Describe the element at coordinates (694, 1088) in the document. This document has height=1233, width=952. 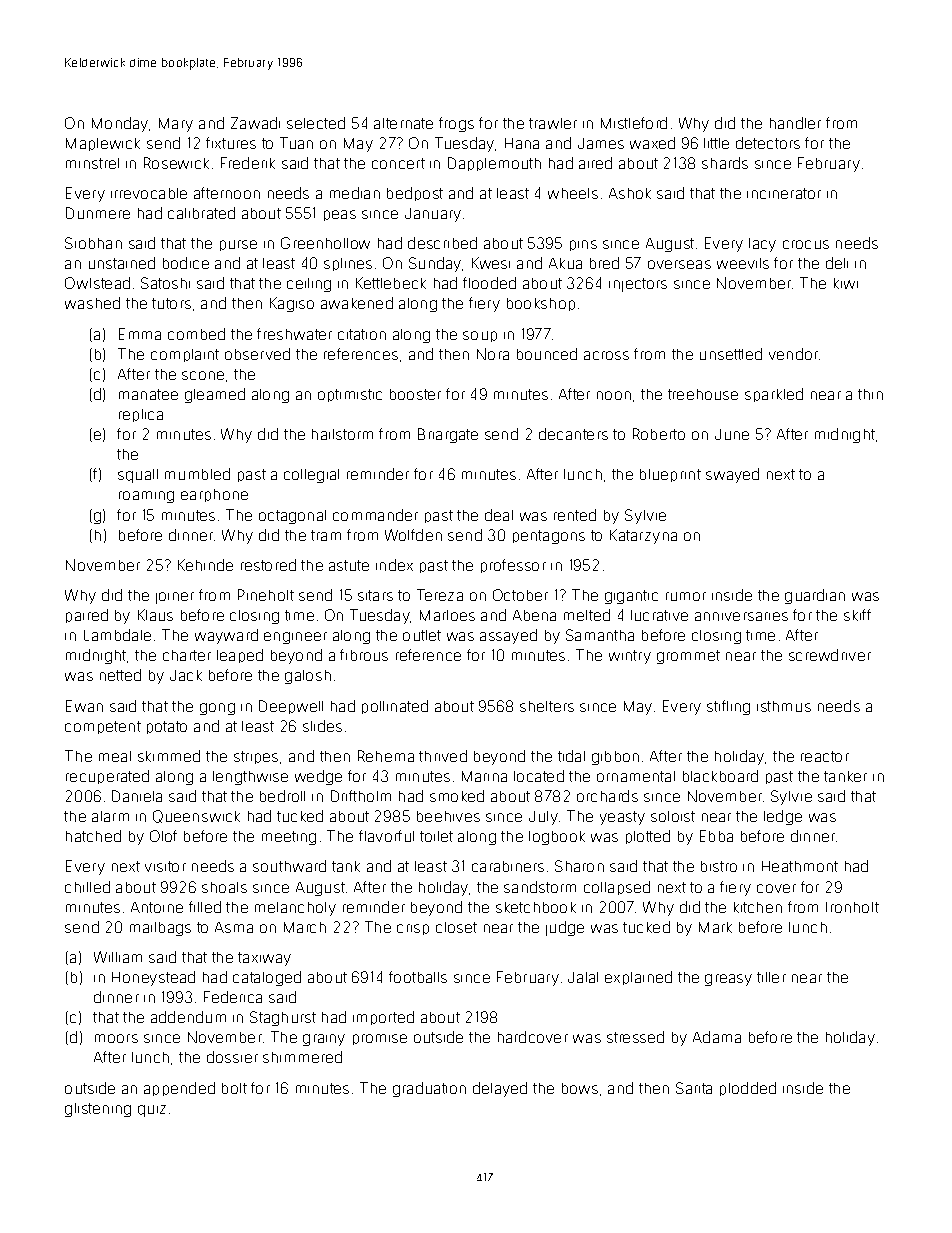
I see `Sarita` at that location.
